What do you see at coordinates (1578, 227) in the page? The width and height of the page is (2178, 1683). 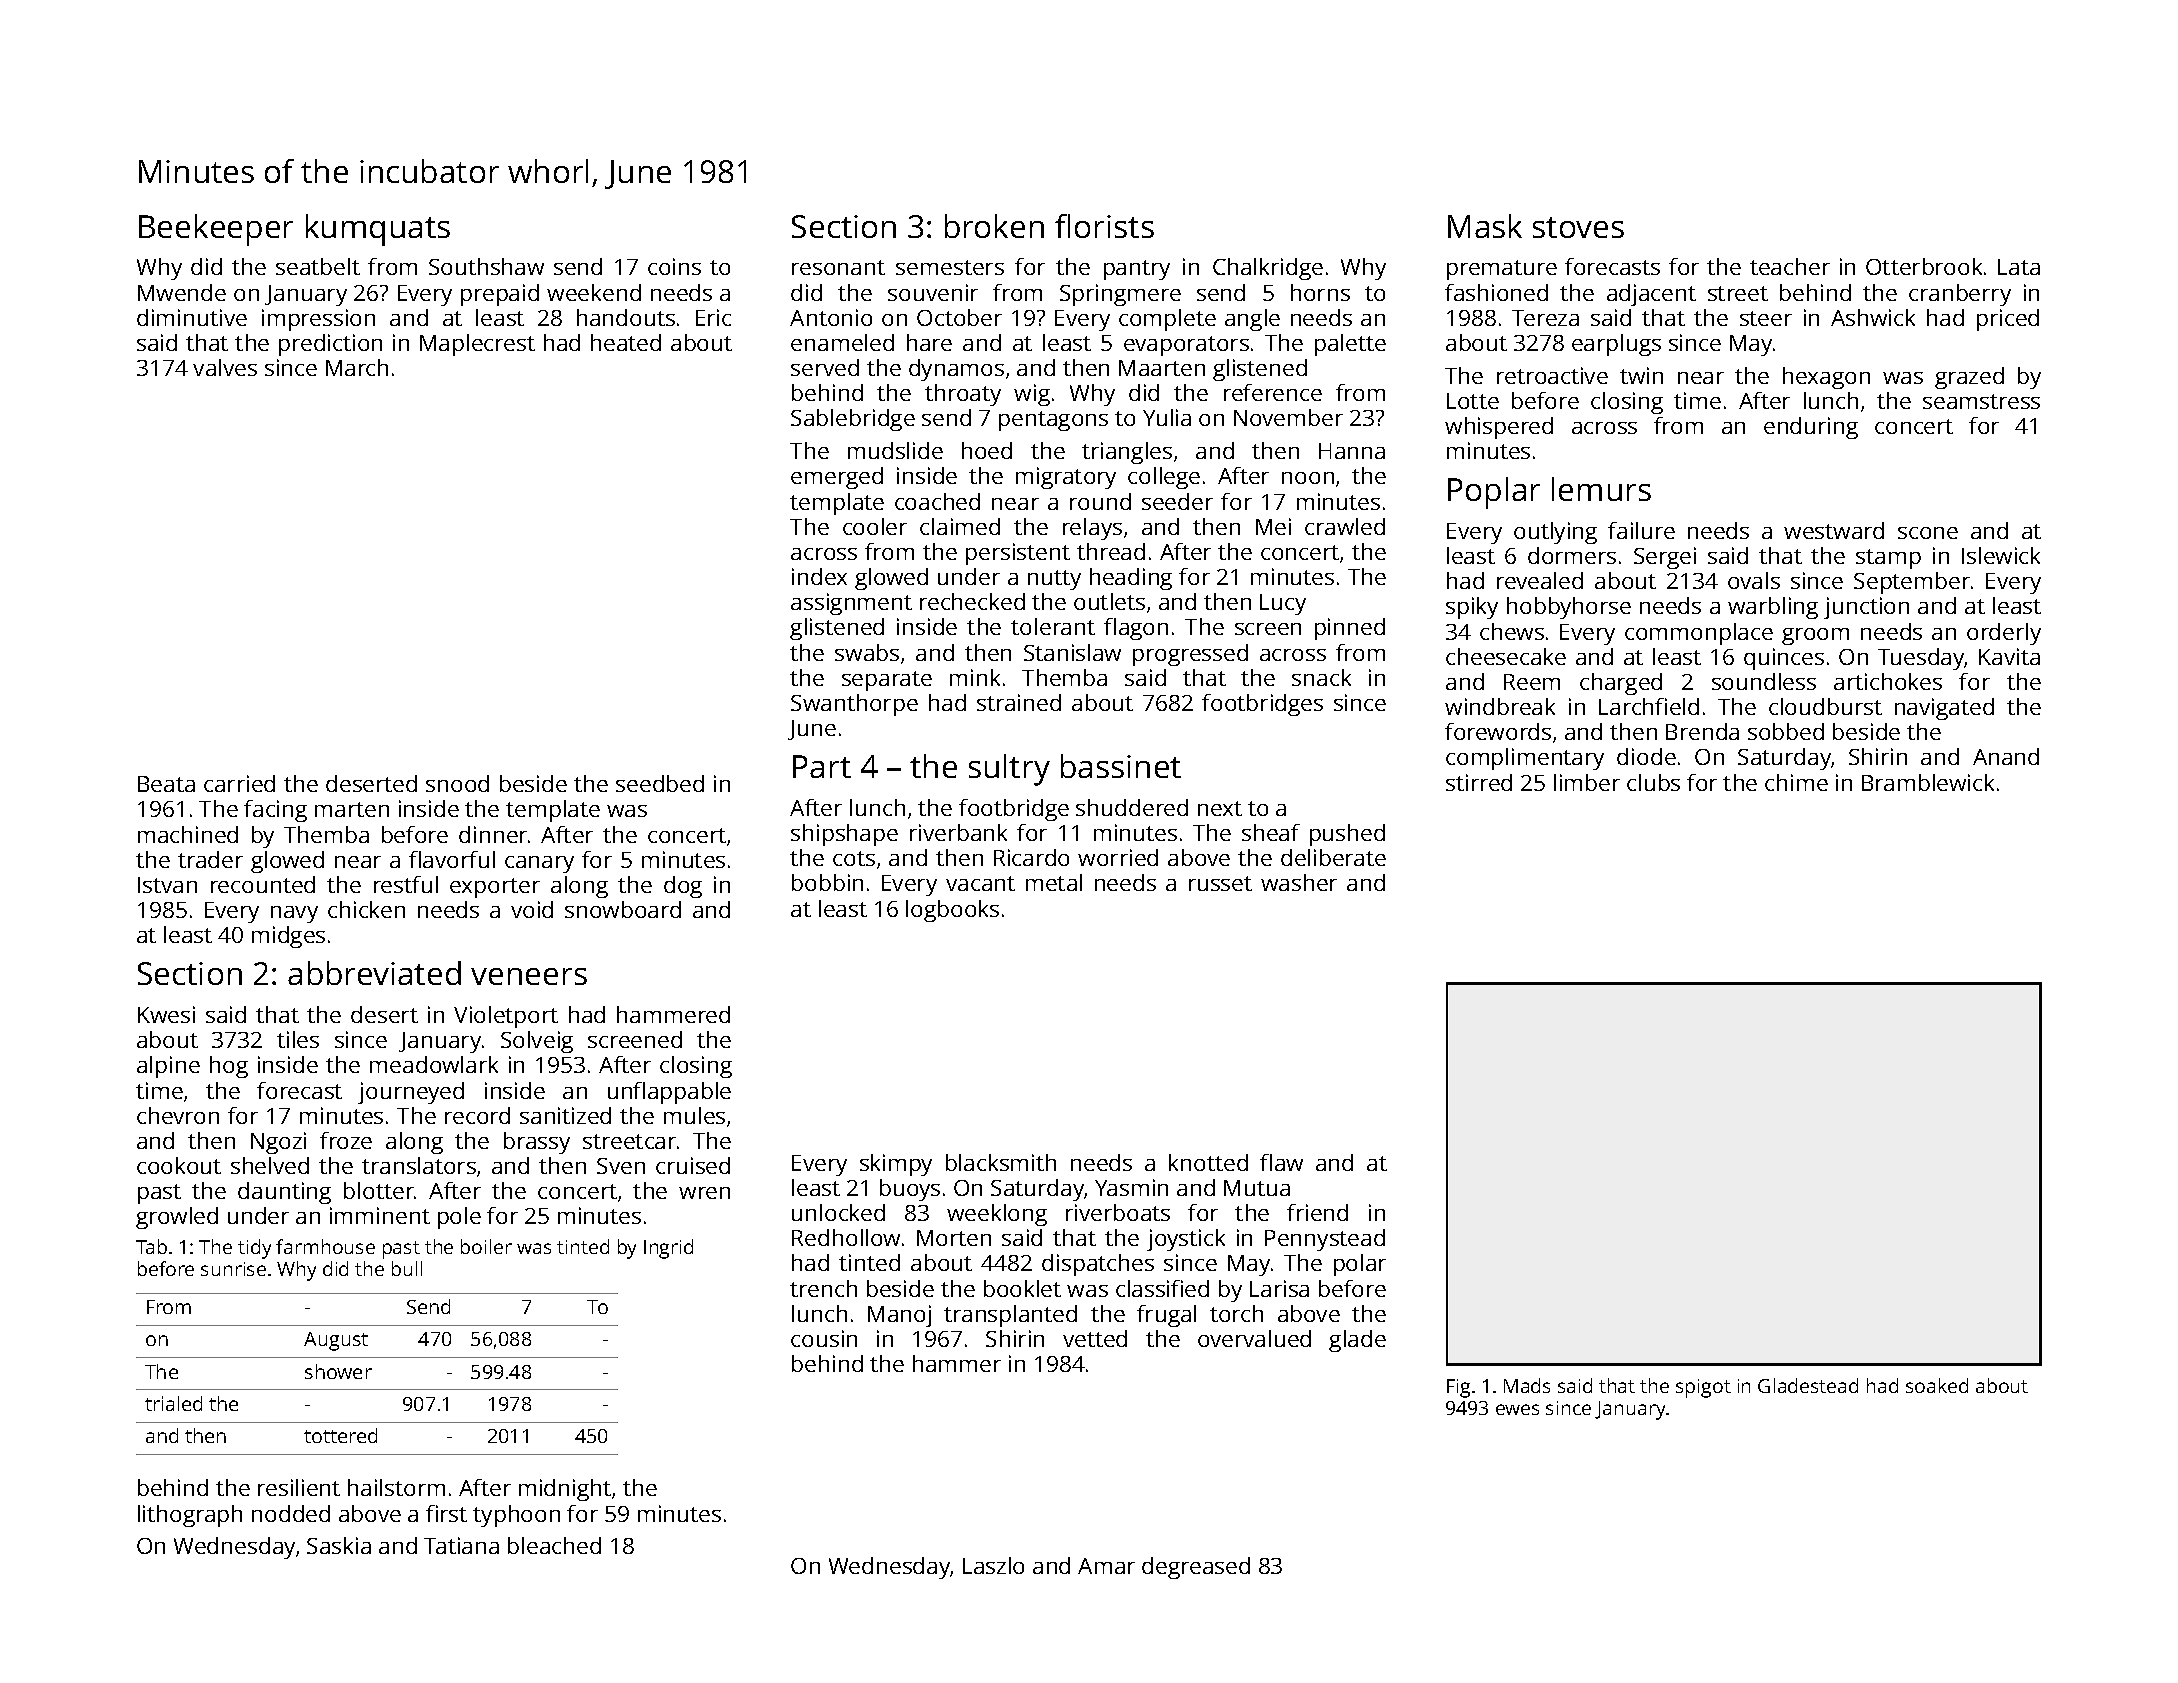 I see `stoves` at bounding box center [1578, 227].
